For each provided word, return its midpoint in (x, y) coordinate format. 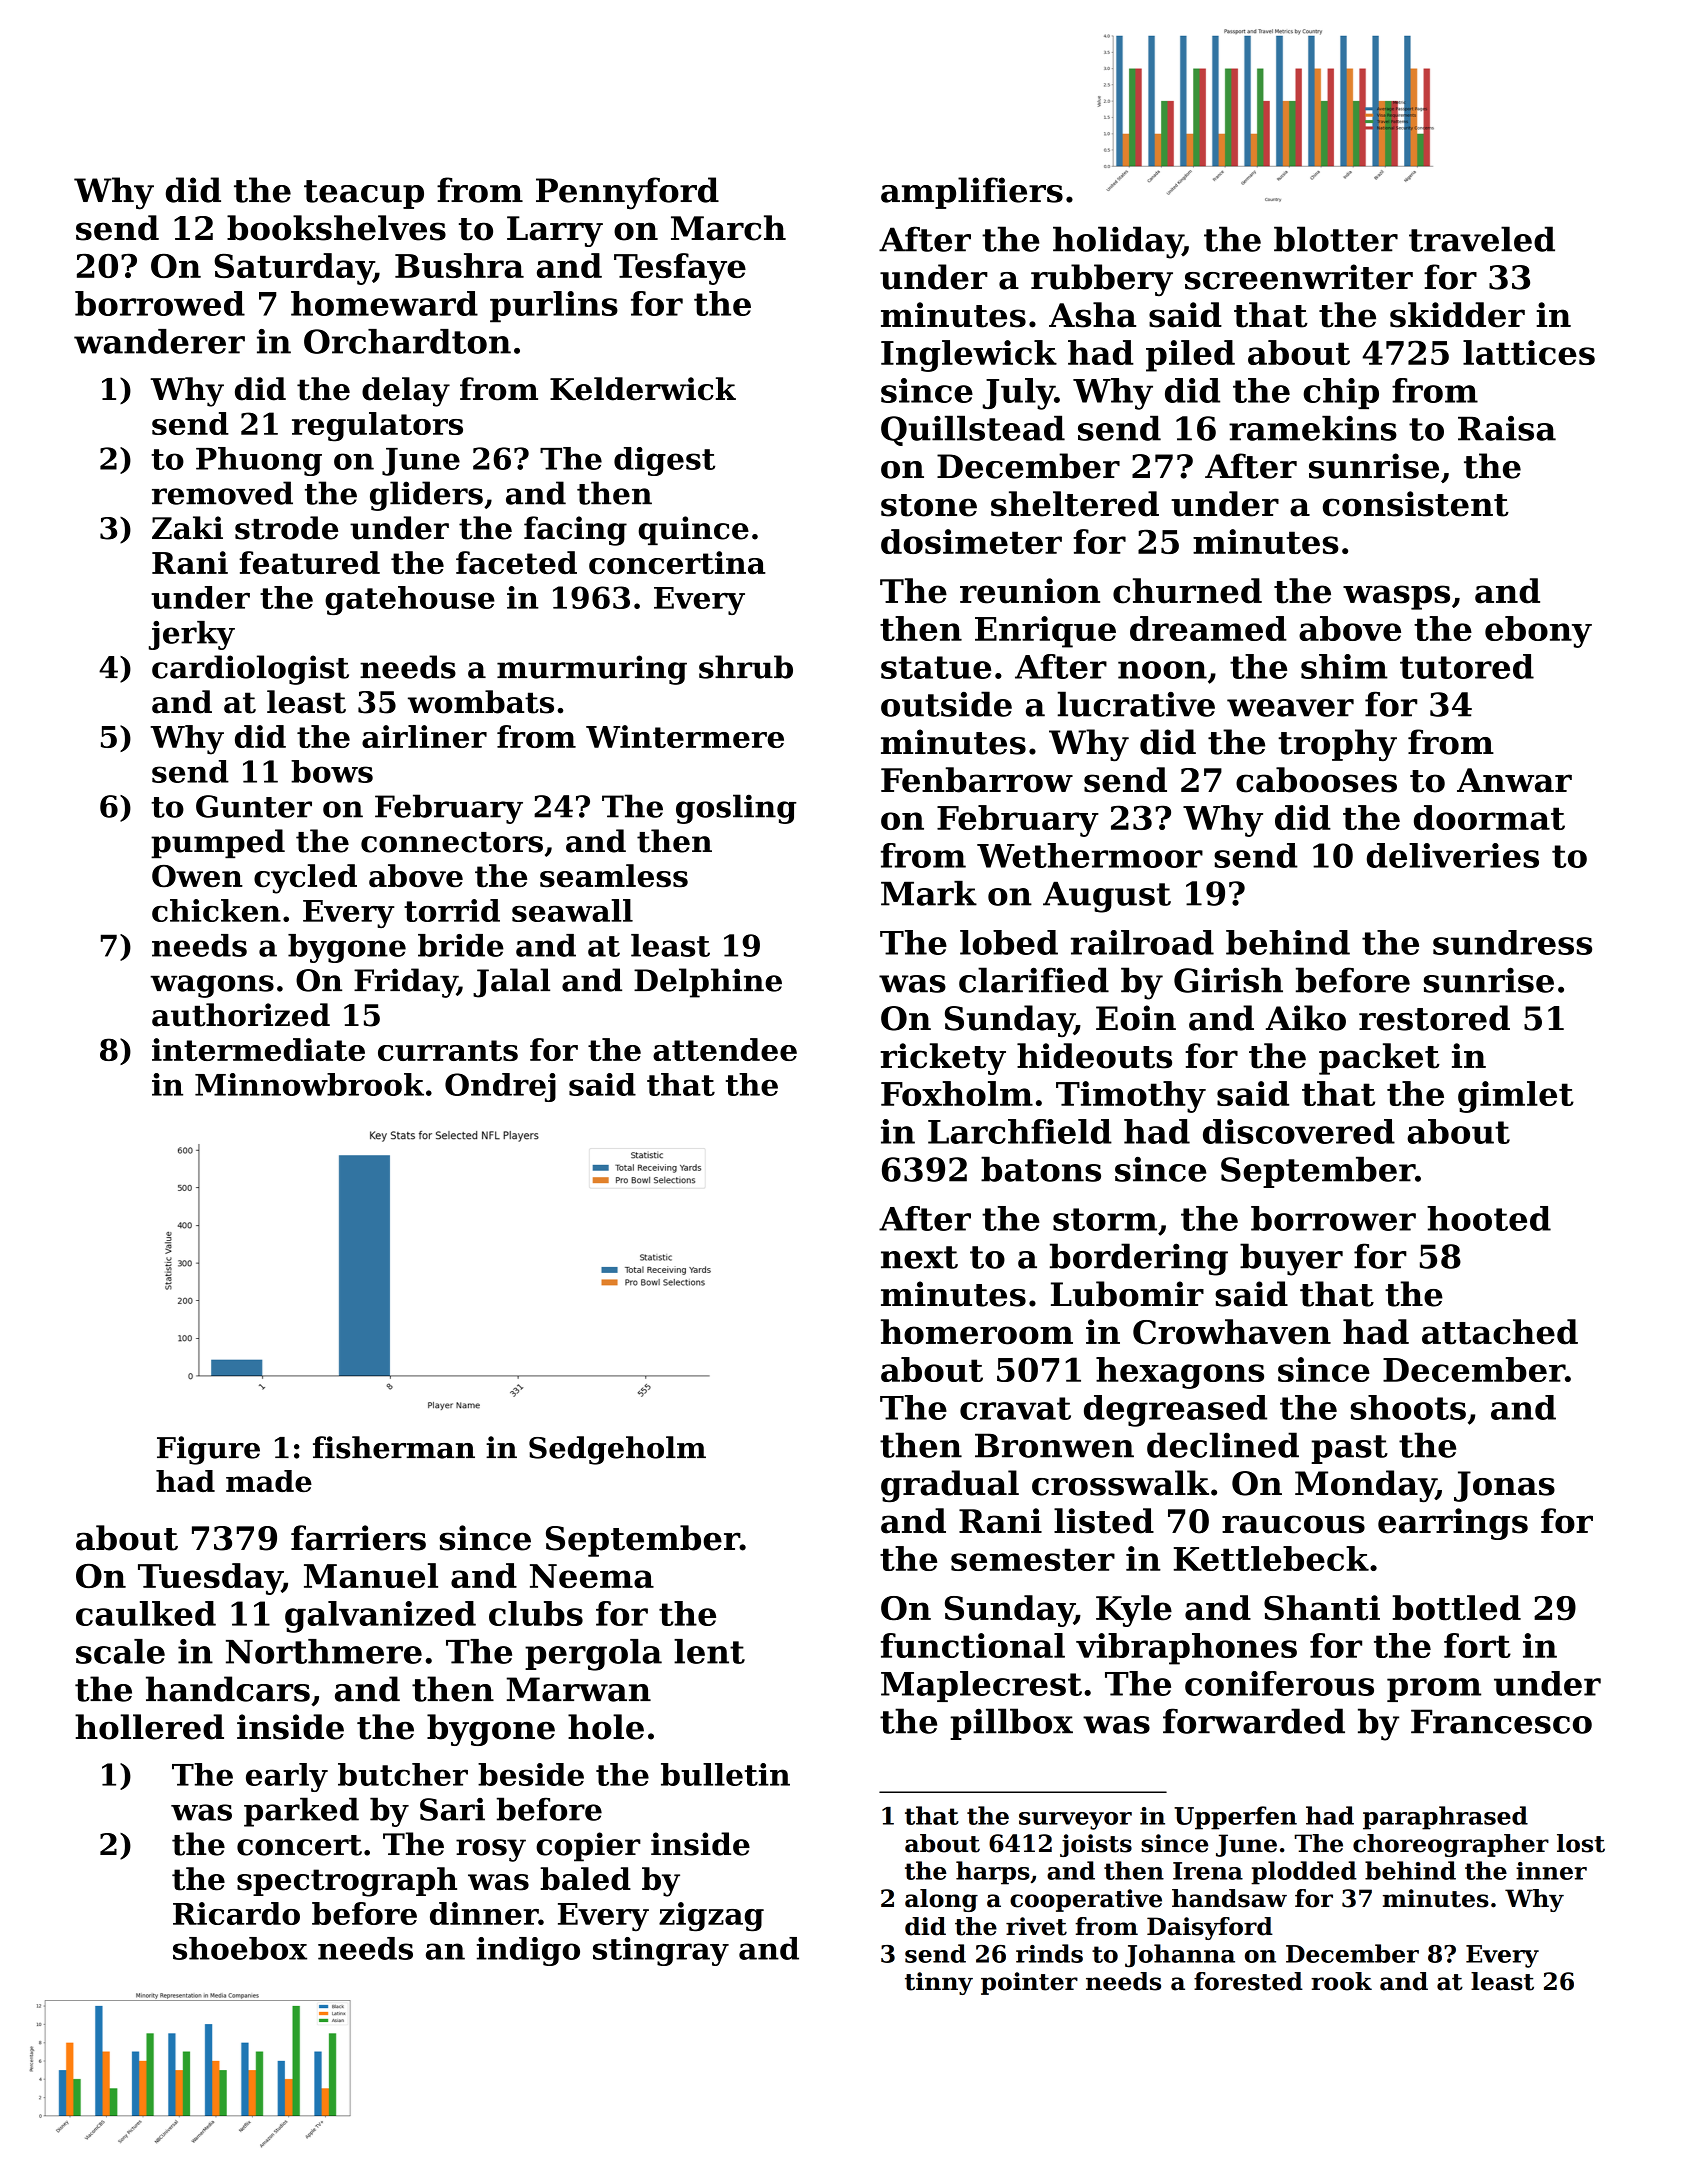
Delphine (708, 983)
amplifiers (972, 193)
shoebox (240, 1948)
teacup (364, 194)
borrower (1333, 1218)
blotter (1336, 239)
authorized (241, 1015)
